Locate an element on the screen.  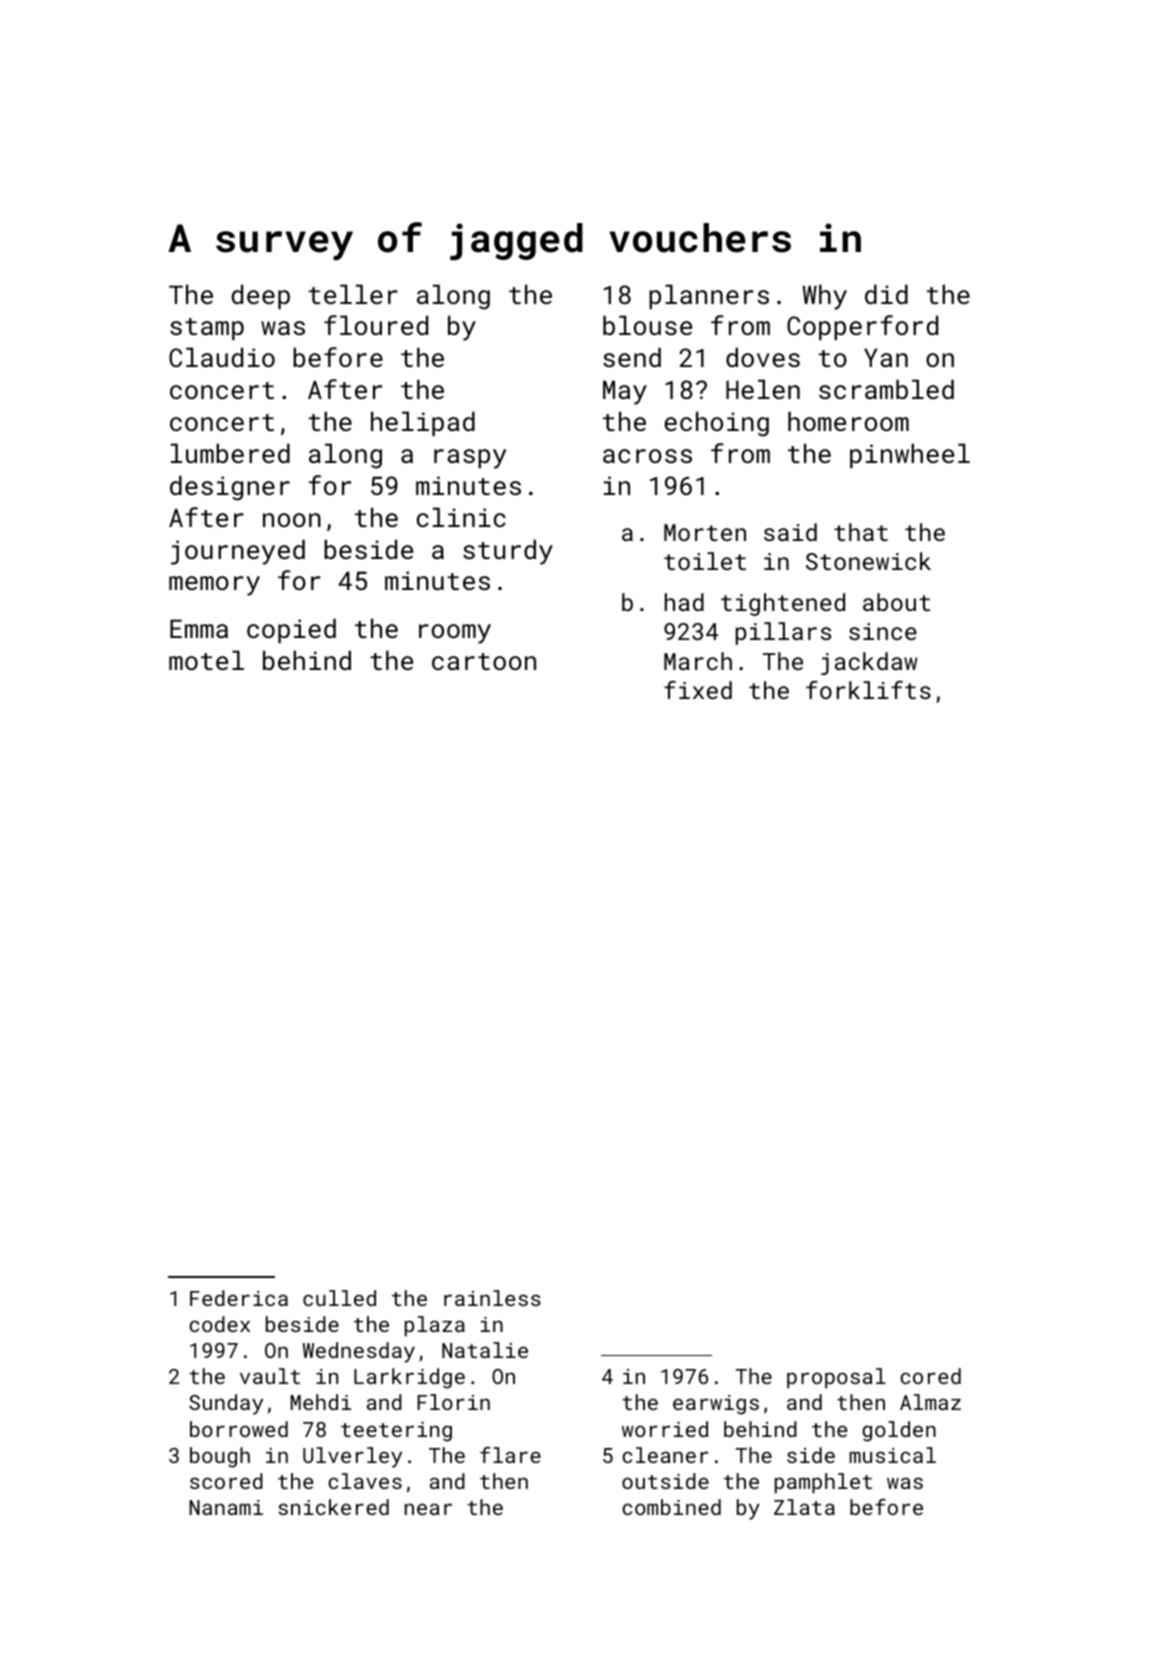
culled is located at coordinates (339, 1298).
